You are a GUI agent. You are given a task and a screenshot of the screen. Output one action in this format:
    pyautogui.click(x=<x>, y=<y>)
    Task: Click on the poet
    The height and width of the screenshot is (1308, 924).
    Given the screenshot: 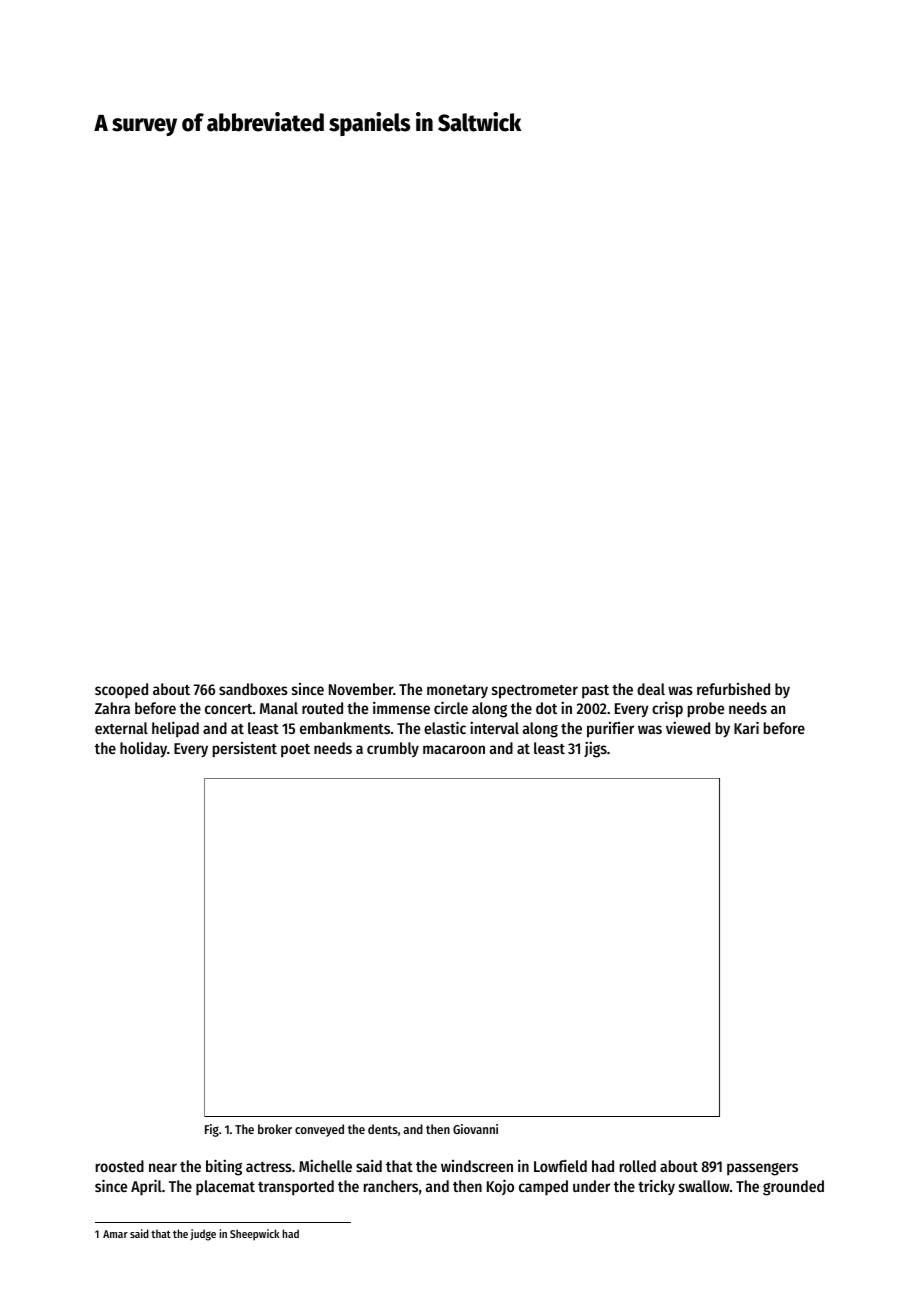 What is the action you would take?
    pyautogui.click(x=295, y=750)
